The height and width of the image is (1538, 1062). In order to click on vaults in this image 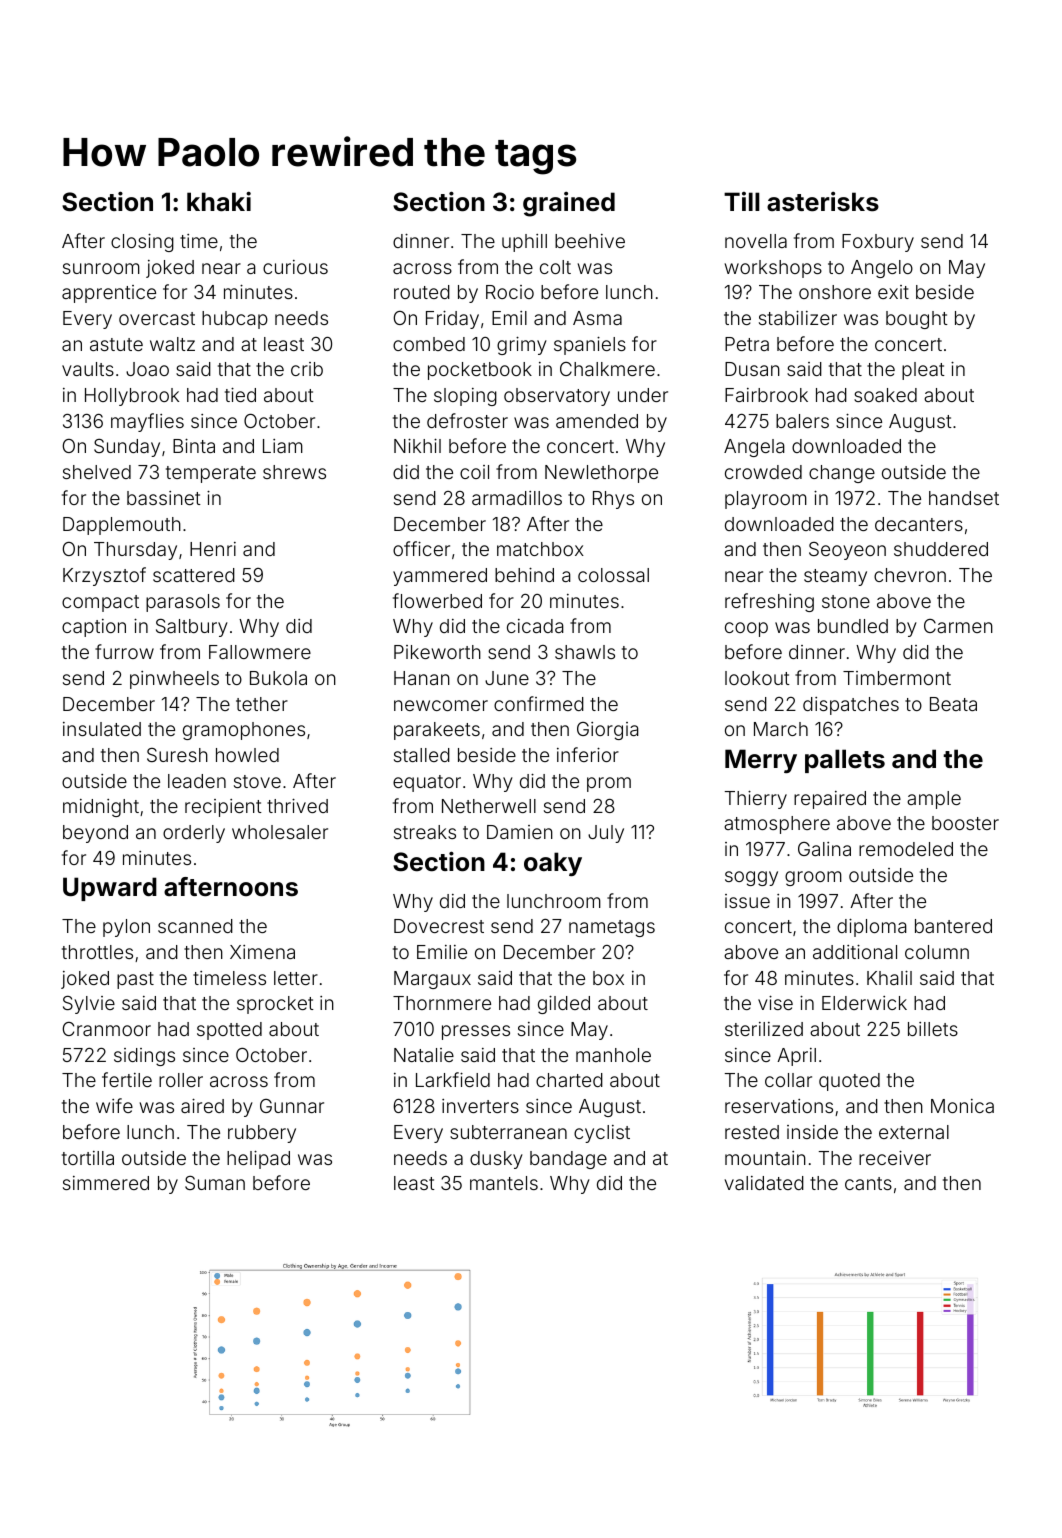, I will do `click(88, 369)`.
